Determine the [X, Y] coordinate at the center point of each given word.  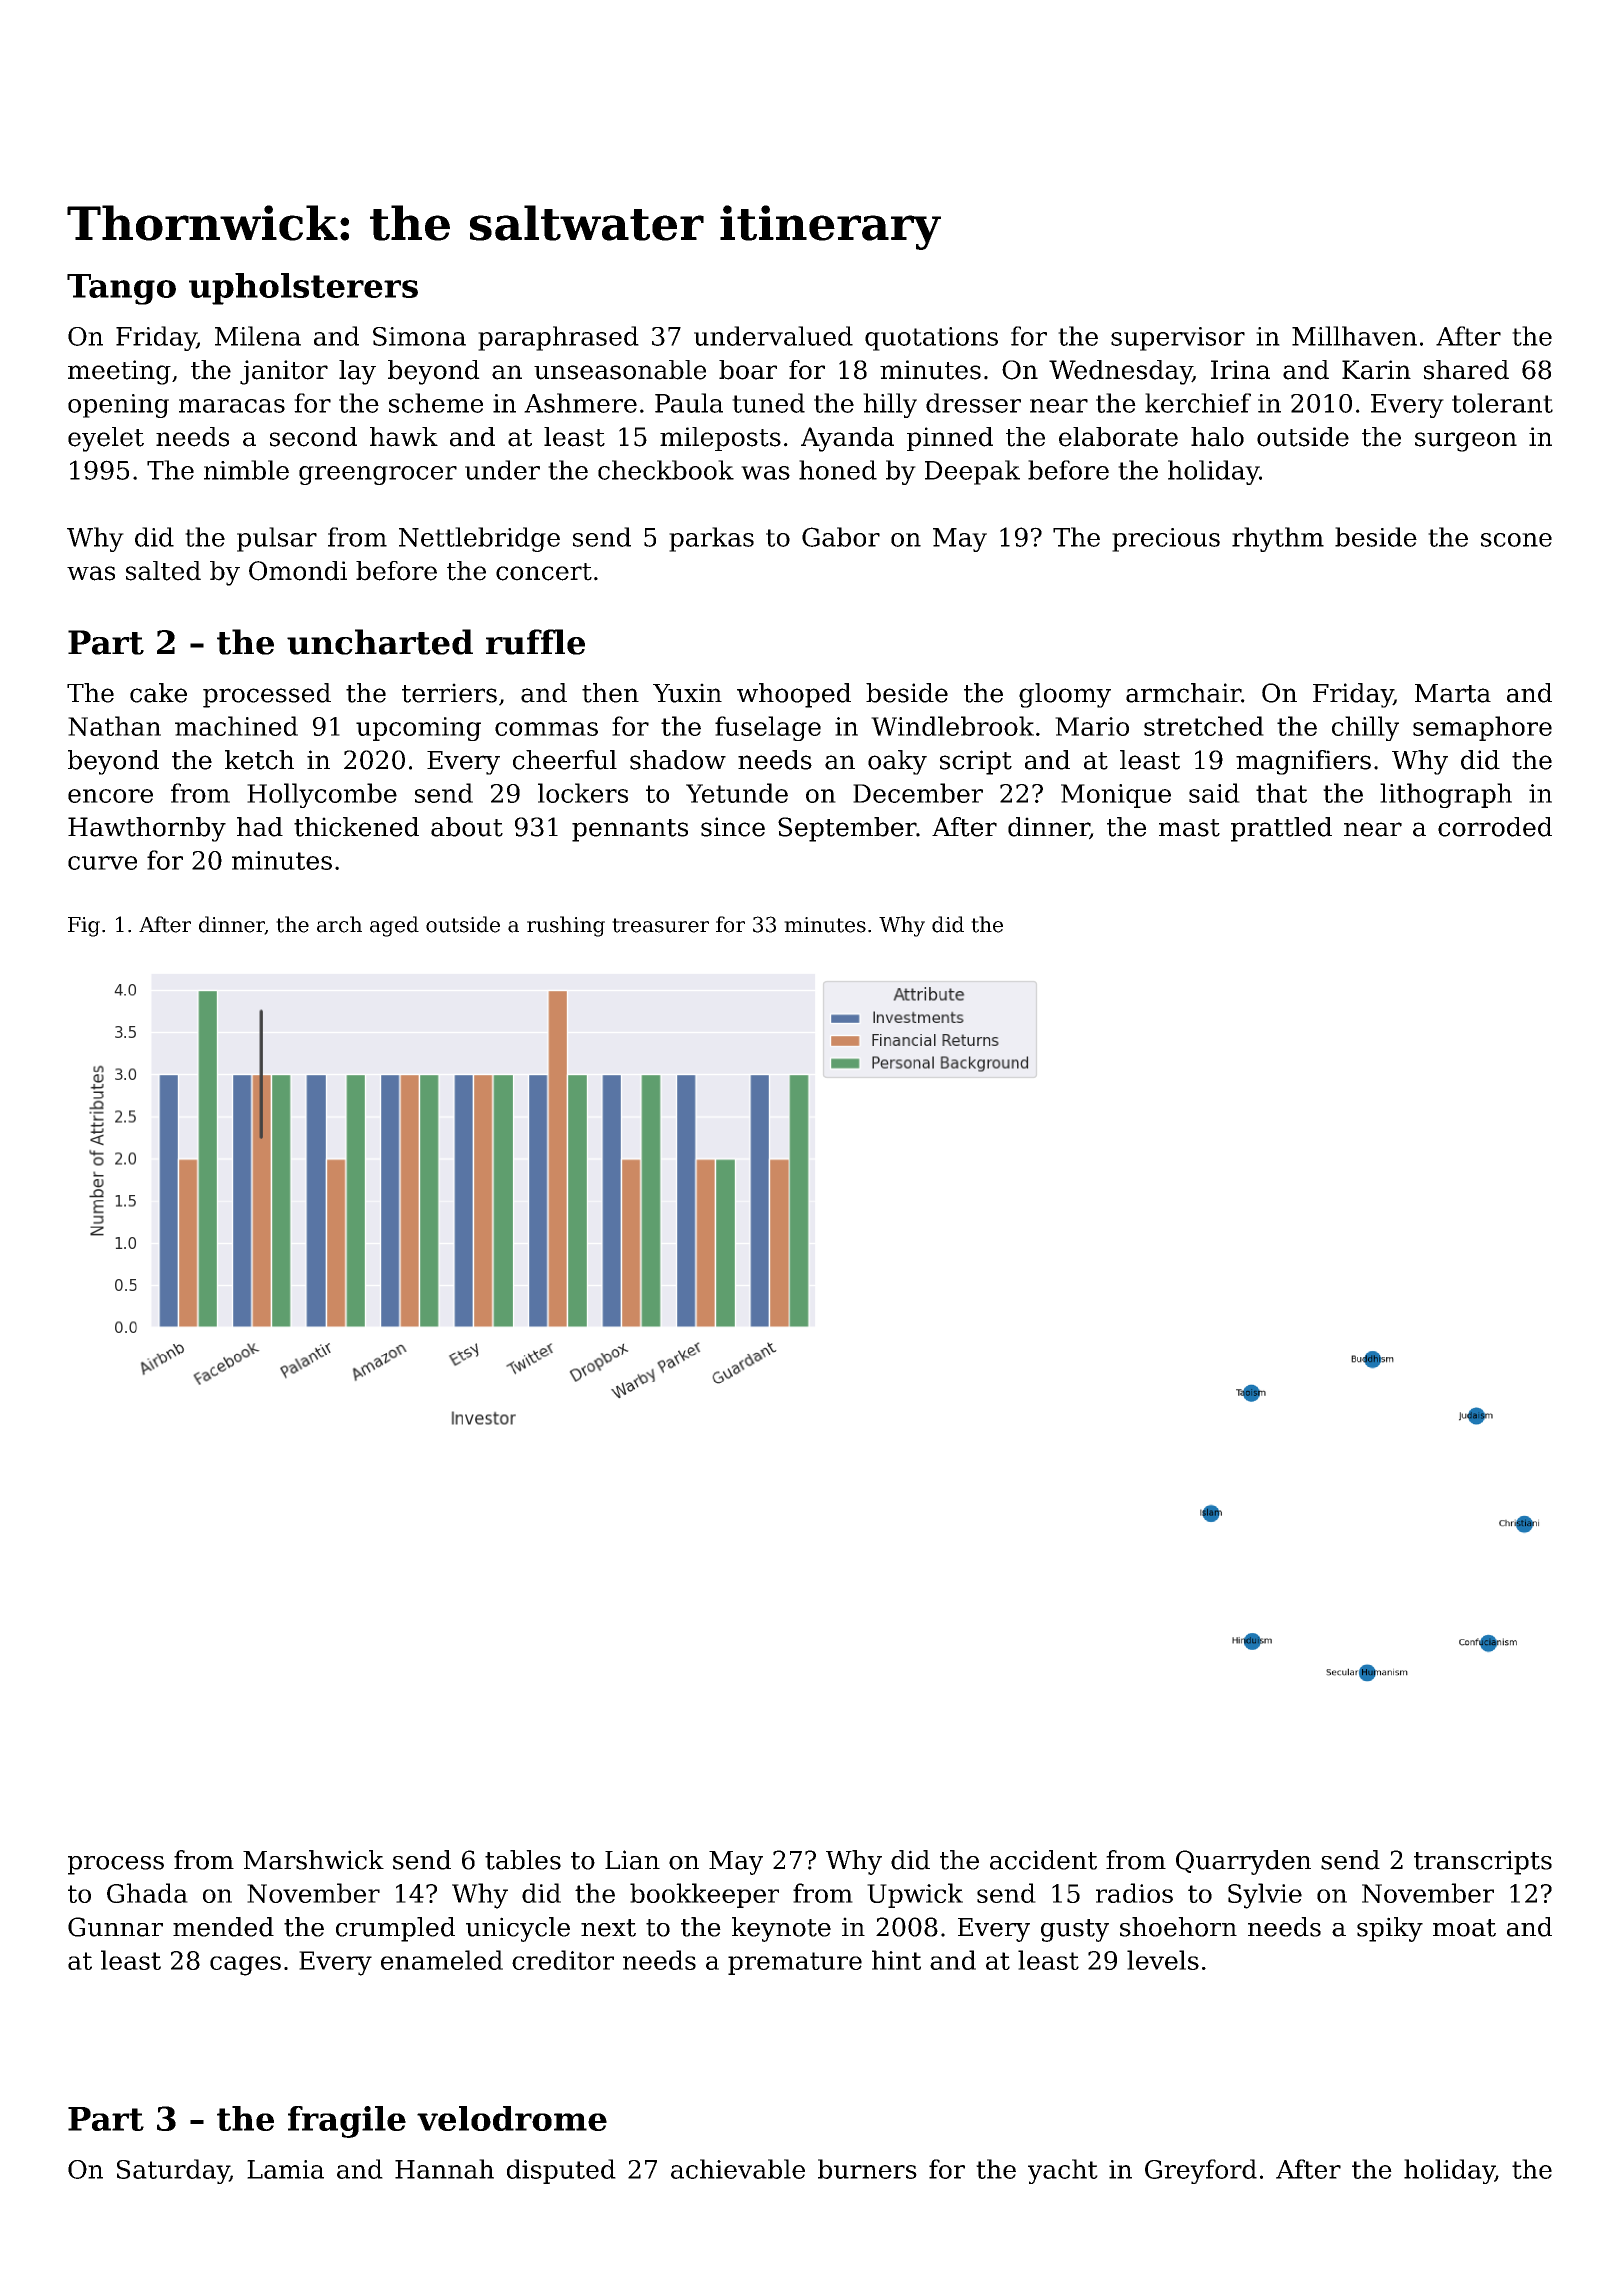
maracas [232, 406]
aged [394, 926]
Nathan [114, 726]
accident [1043, 1860]
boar [748, 370]
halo [1217, 437]
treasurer [660, 925]
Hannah [444, 2169]
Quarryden [1243, 1862]
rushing [566, 926]
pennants [630, 830]
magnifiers [1303, 762]
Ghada [147, 1893]
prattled [1281, 829]
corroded [1495, 827]
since [733, 827]
